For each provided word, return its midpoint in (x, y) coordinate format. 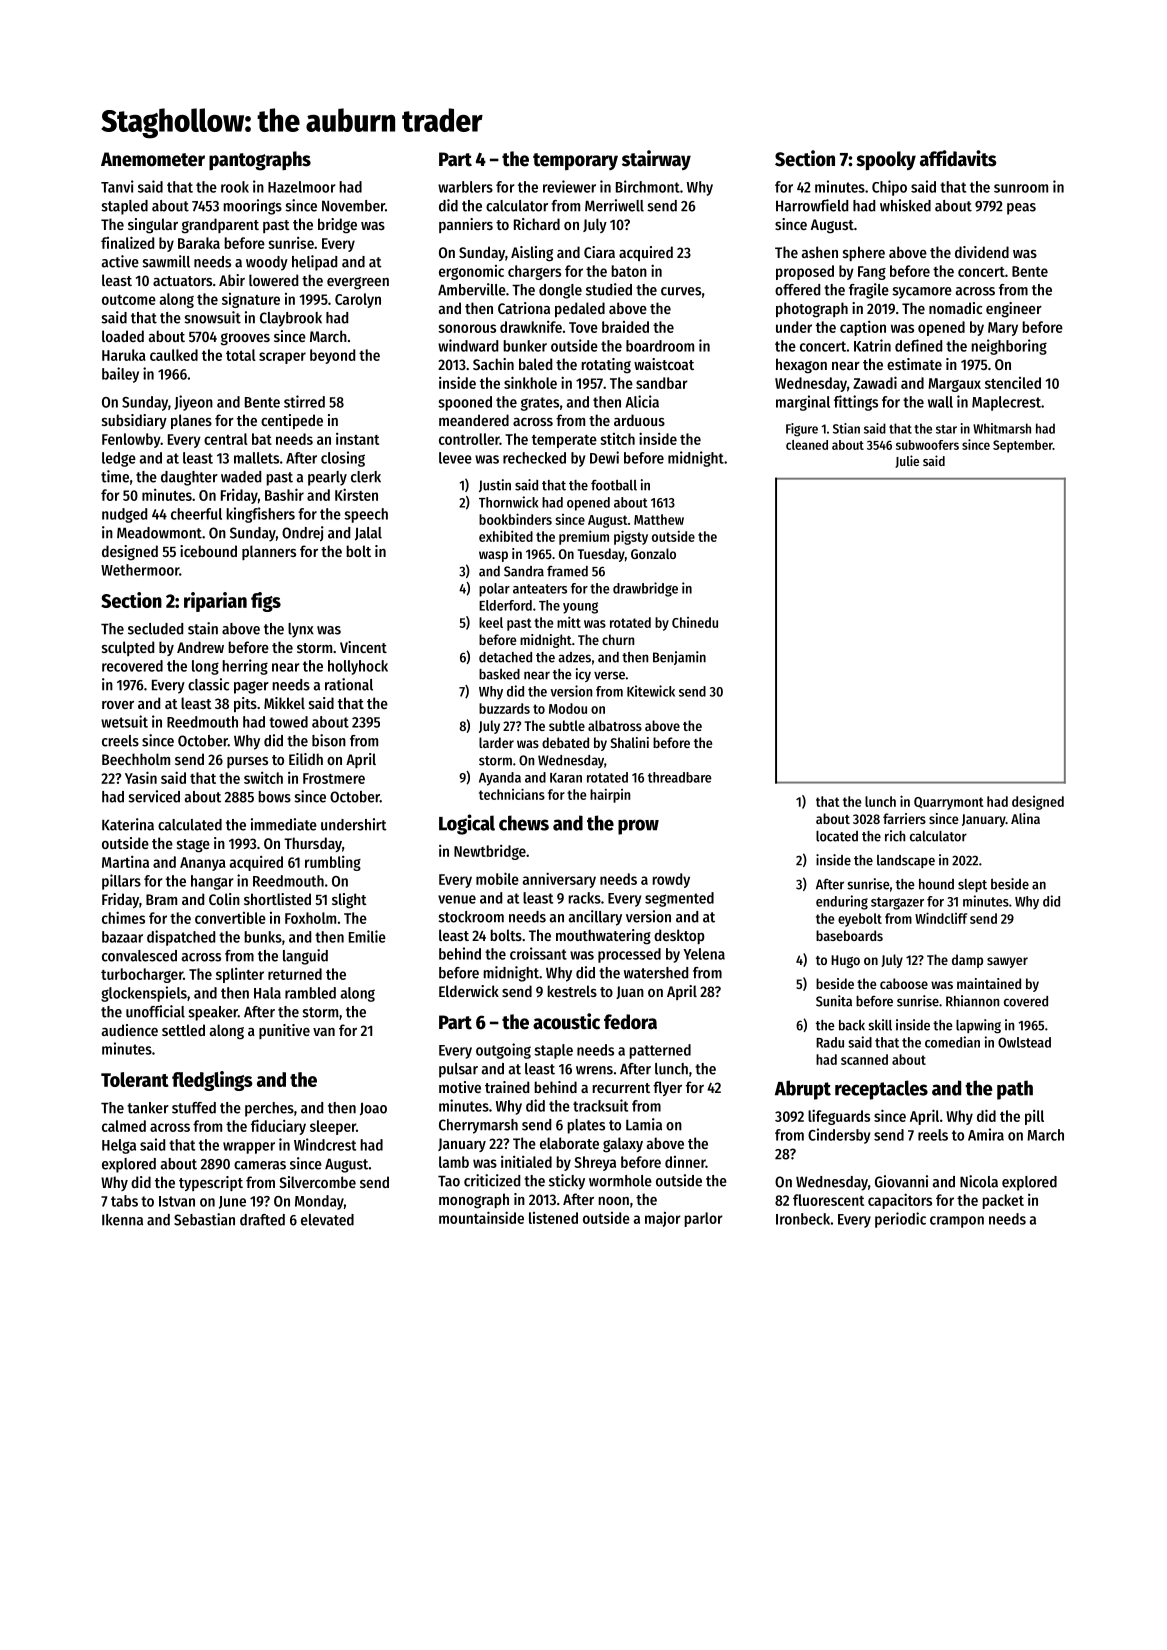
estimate (914, 364)
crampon (957, 1222)
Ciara (599, 252)
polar (494, 590)
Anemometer (153, 159)
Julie (907, 461)
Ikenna (122, 1220)
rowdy (671, 880)
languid (305, 957)
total (241, 355)
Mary (1003, 329)
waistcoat (664, 364)
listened (553, 1218)
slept (972, 885)
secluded (155, 629)
